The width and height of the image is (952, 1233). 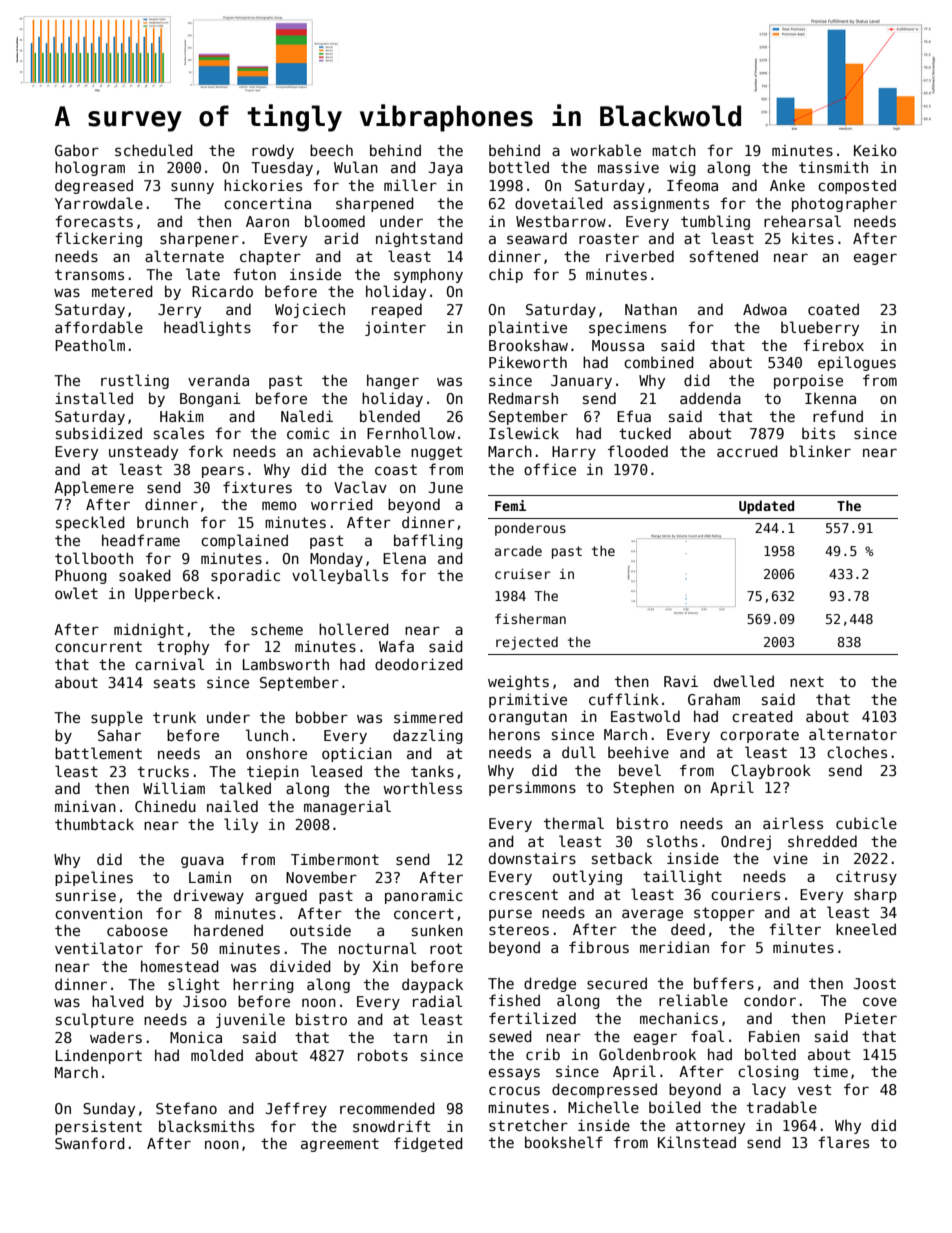 What do you see at coordinates (647, 1054) in the image?
I see `Goldenbrook` at bounding box center [647, 1054].
